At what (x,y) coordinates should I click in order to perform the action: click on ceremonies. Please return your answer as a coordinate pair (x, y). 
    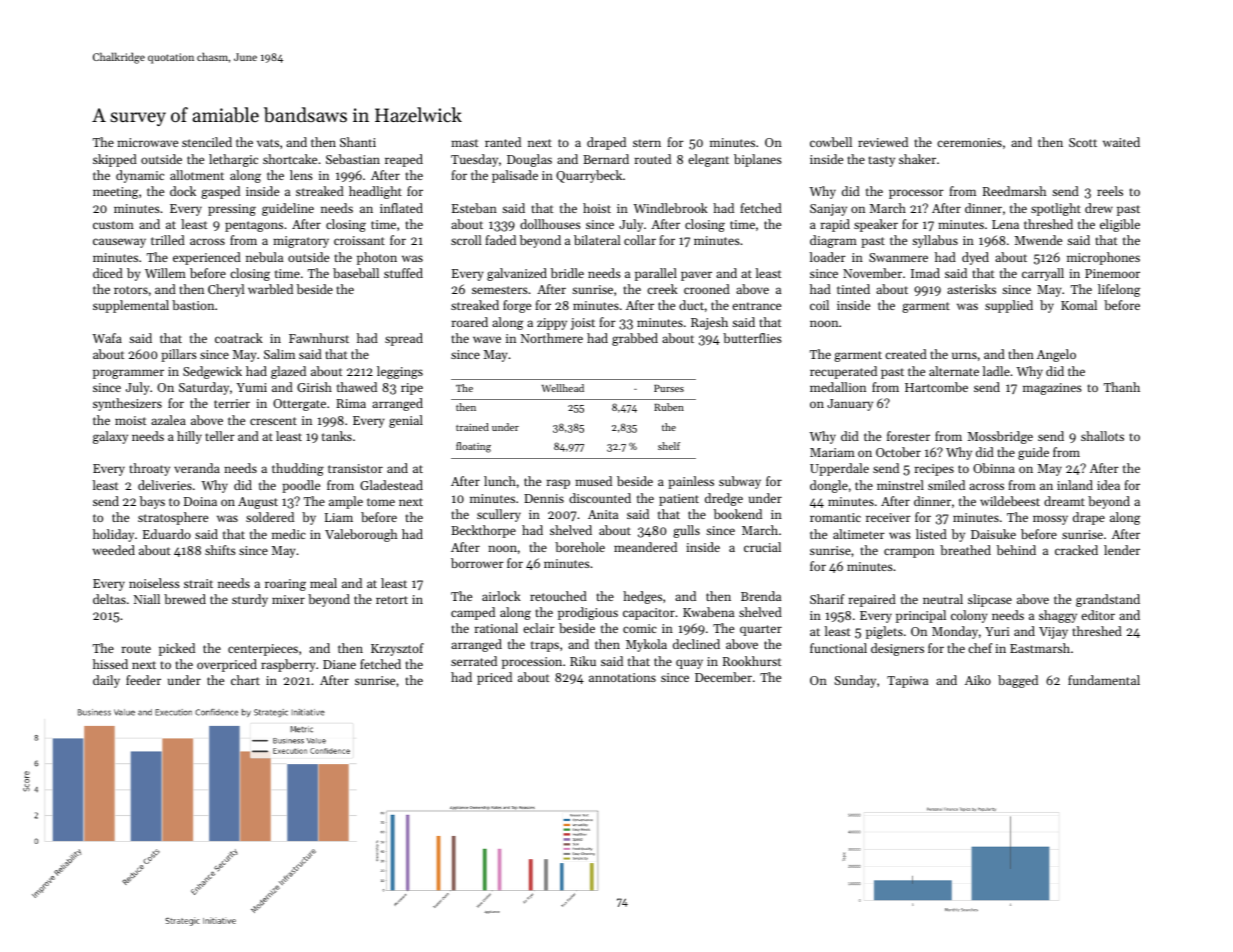
    Looking at the image, I should click on (969, 142).
